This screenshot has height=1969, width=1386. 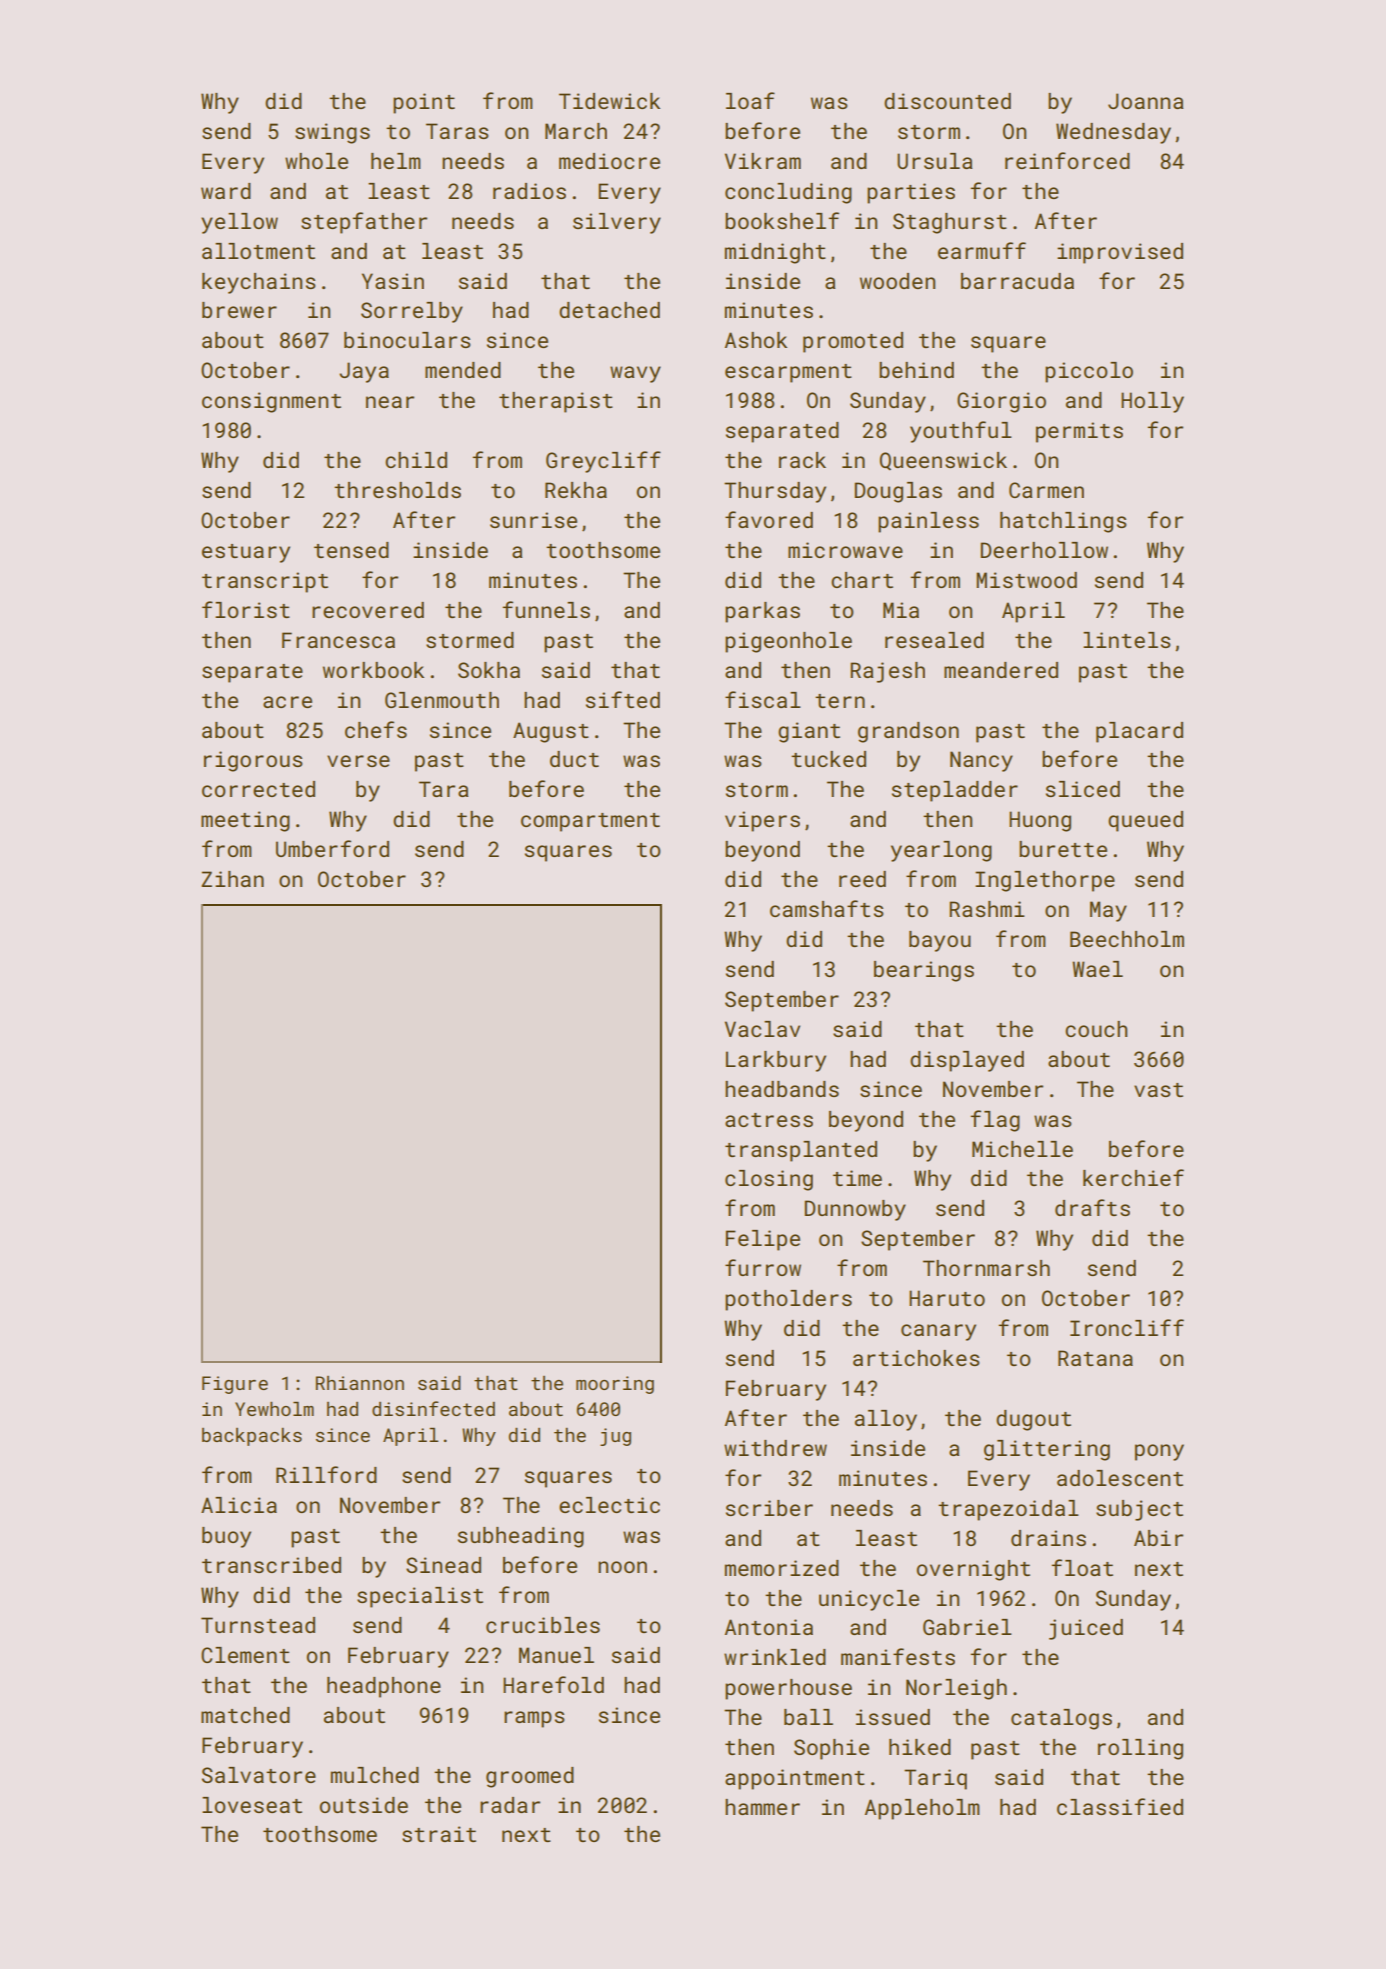 What do you see at coordinates (763, 161) in the screenshot?
I see `Vikram` at bounding box center [763, 161].
